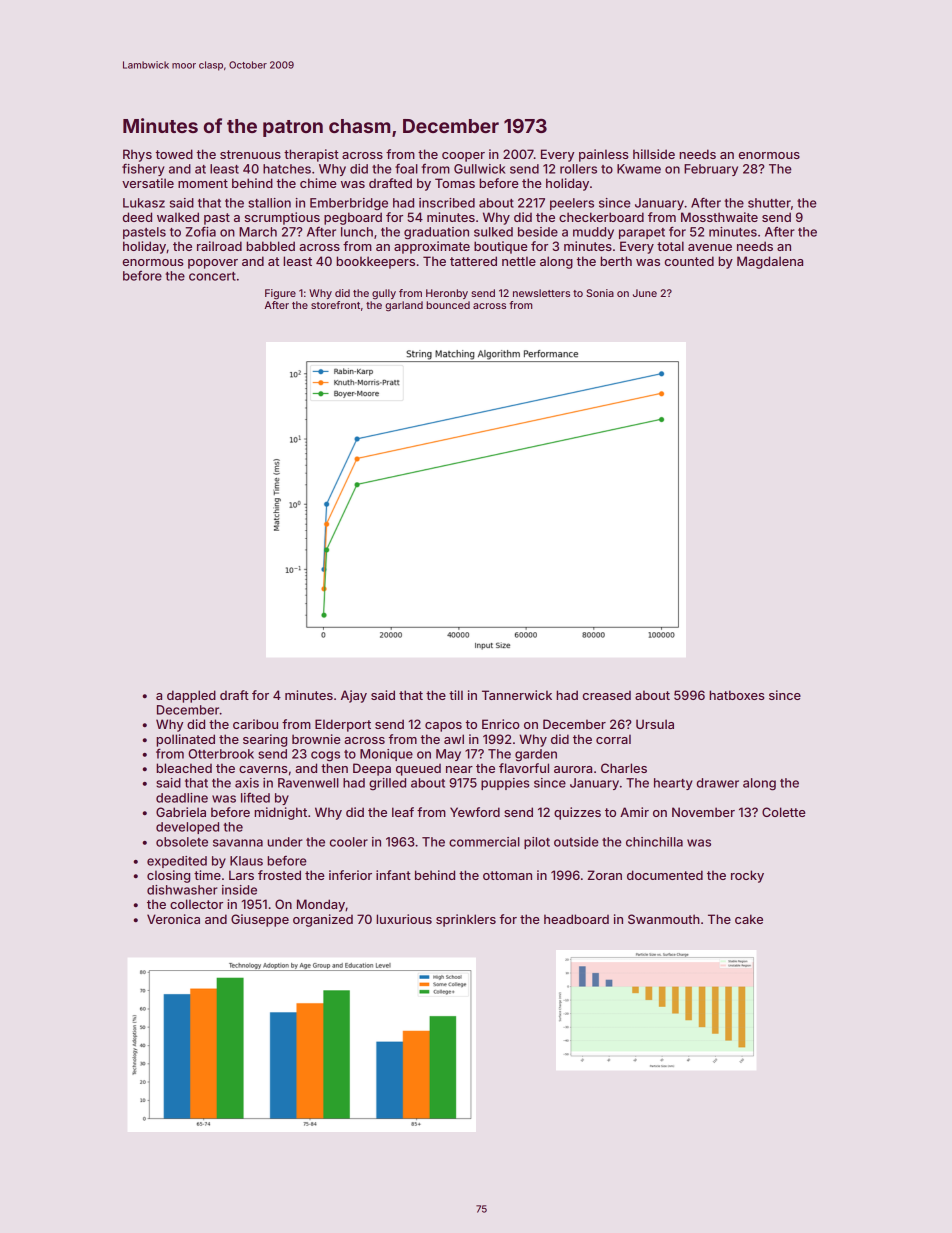 The image size is (952, 1233). What do you see at coordinates (770, 262) in the page?
I see `Magdalena` at bounding box center [770, 262].
